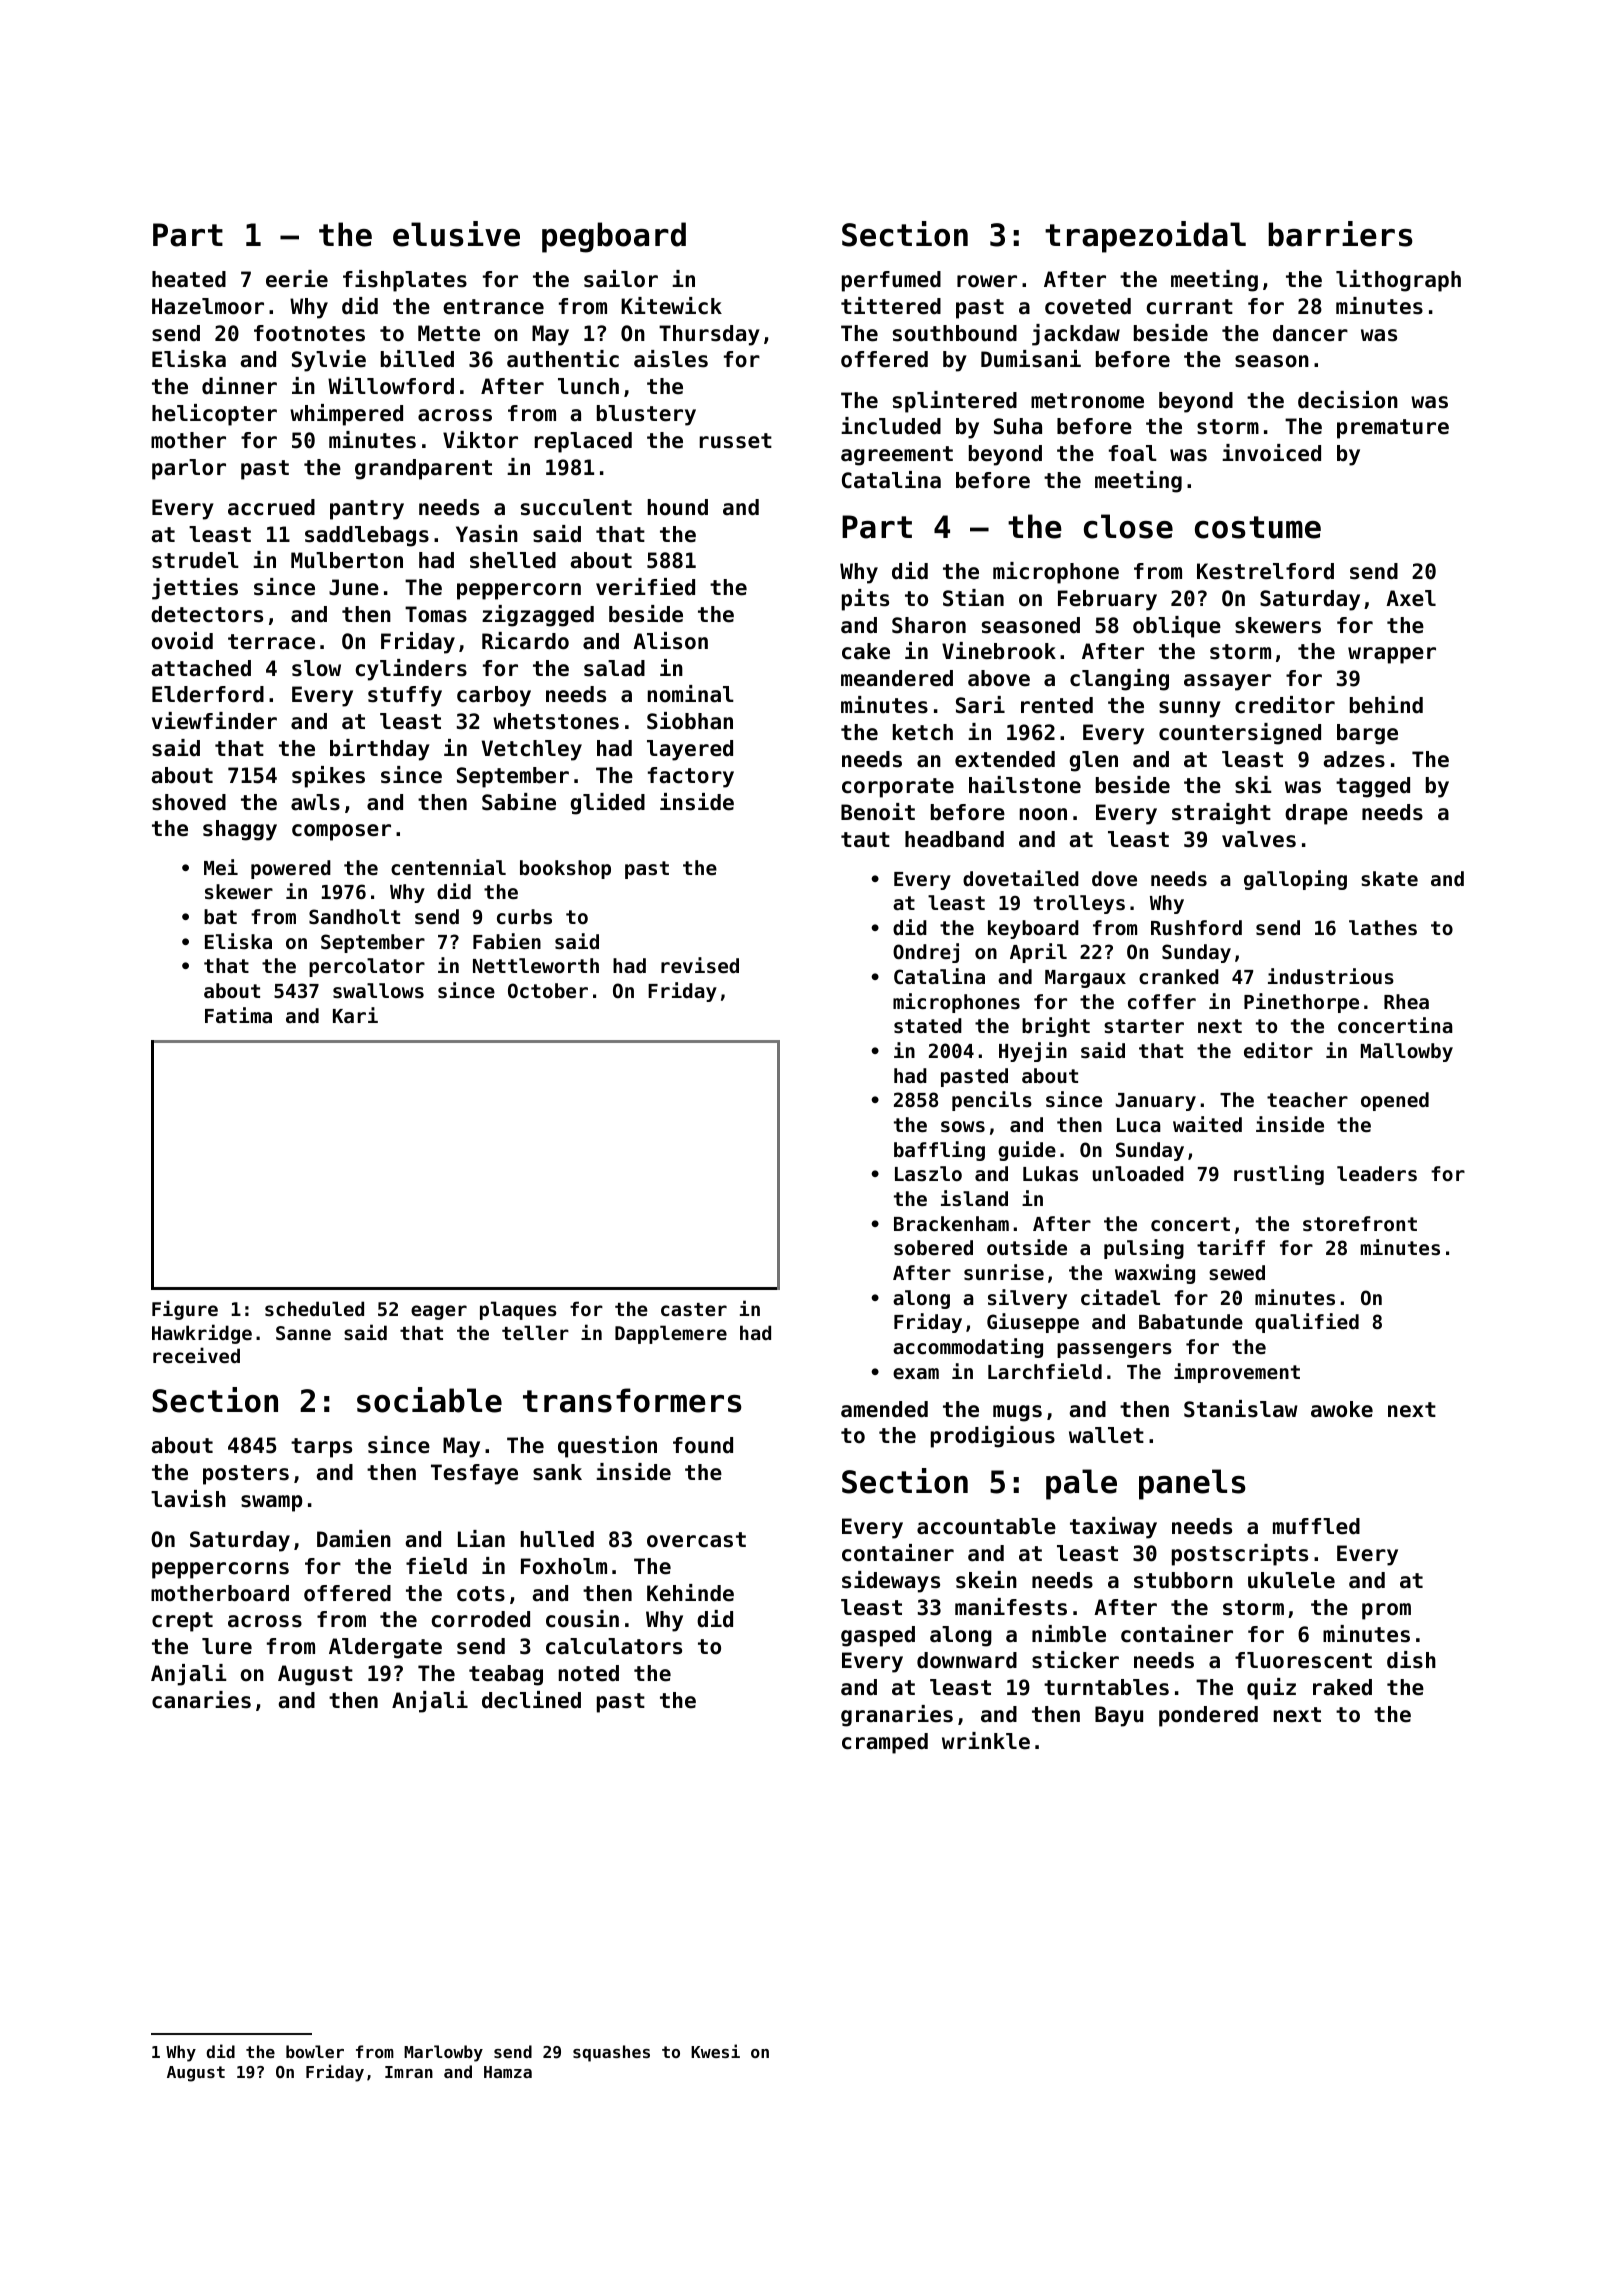  What do you see at coordinates (535, 1332) in the image?
I see `teller` at bounding box center [535, 1332].
